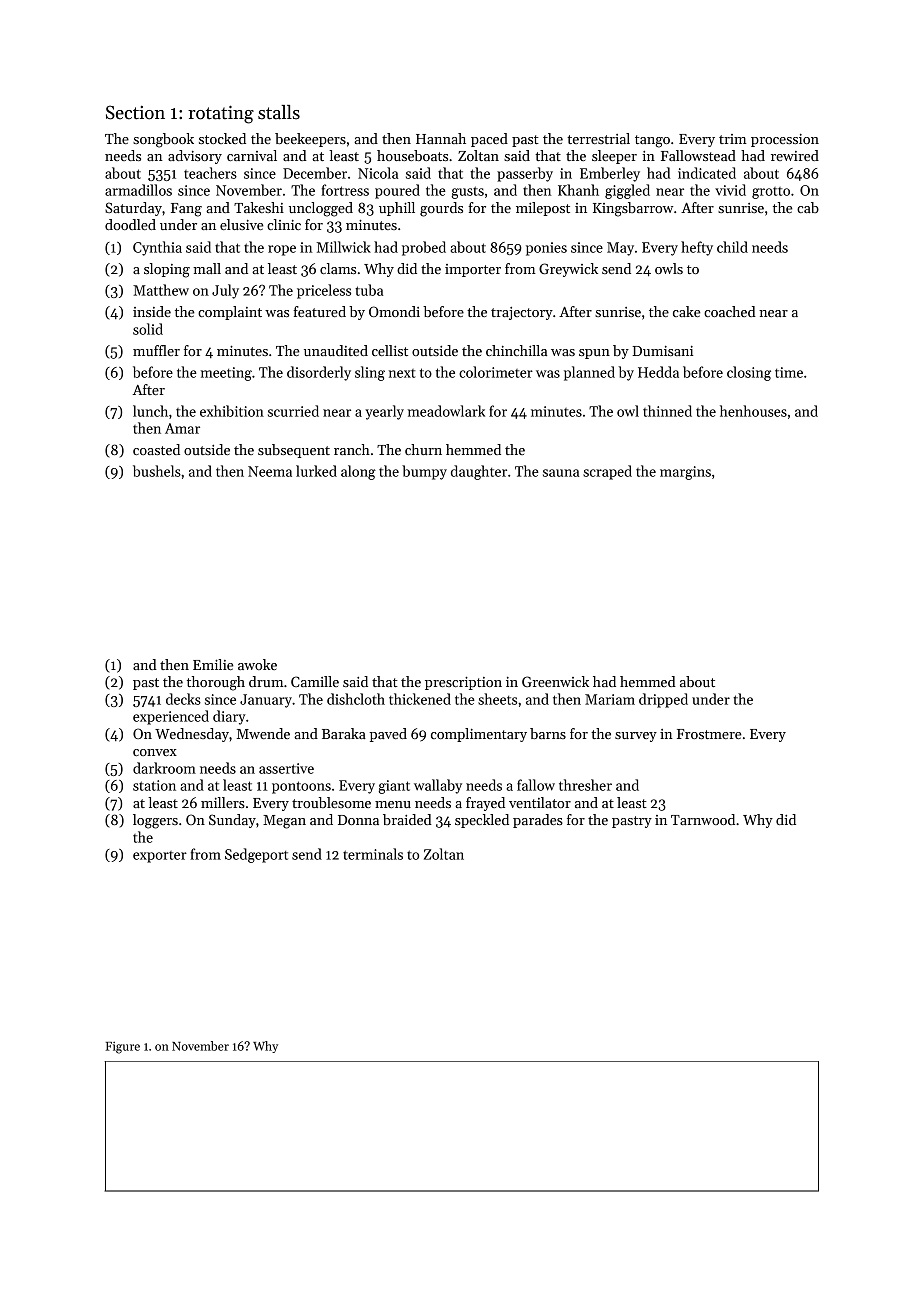  I want to click on bushels, so click(157, 471).
